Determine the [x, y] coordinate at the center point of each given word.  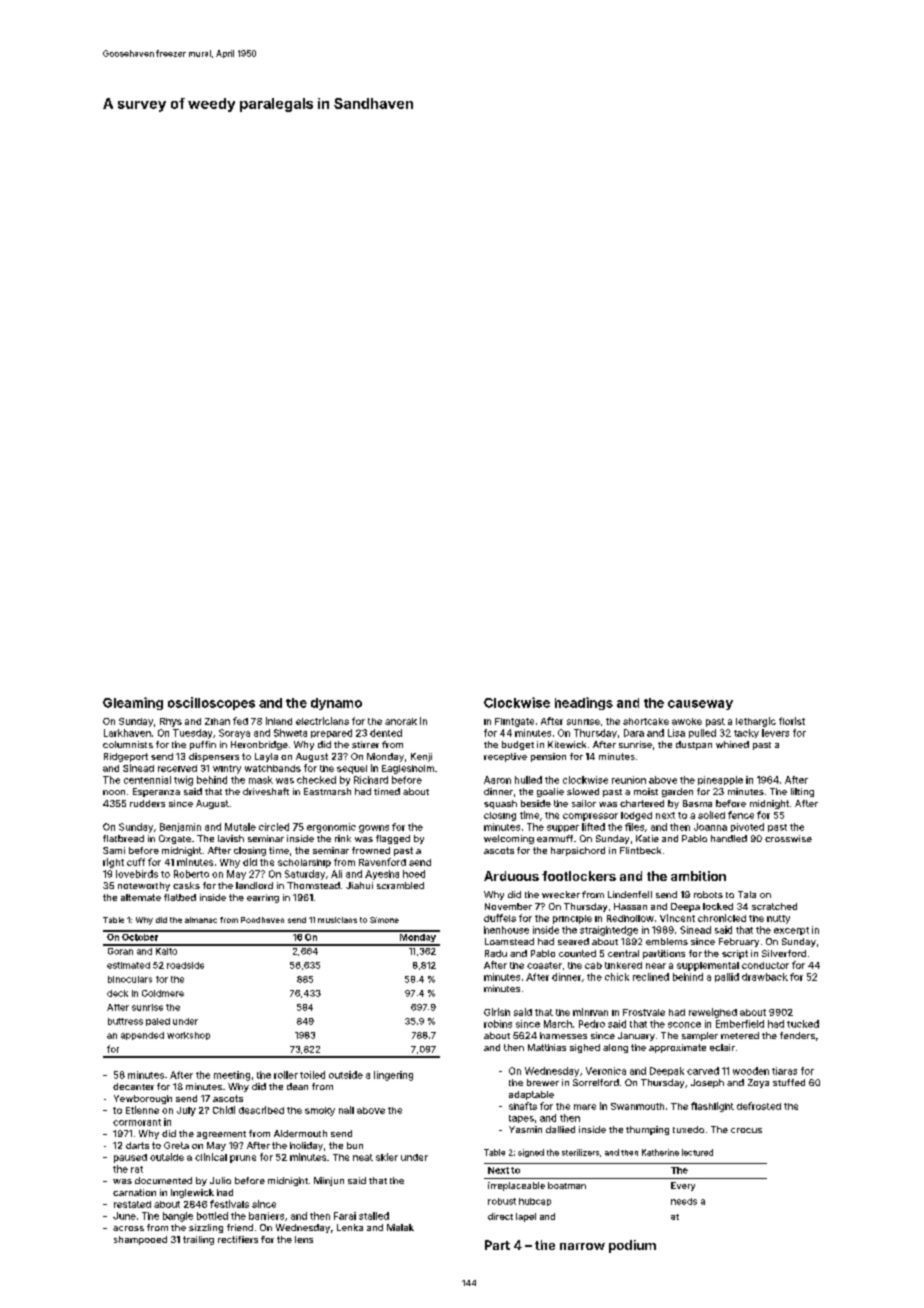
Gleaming [133, 703]
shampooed [140, 1240]
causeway [700, 705]
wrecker [561, 894]
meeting [232, 1076]
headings [584, 703]
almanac [201, 920]
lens [304, 1239]
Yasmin [525, 1129]
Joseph [707, 1083]
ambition [698, 876]
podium [632, 1246]
